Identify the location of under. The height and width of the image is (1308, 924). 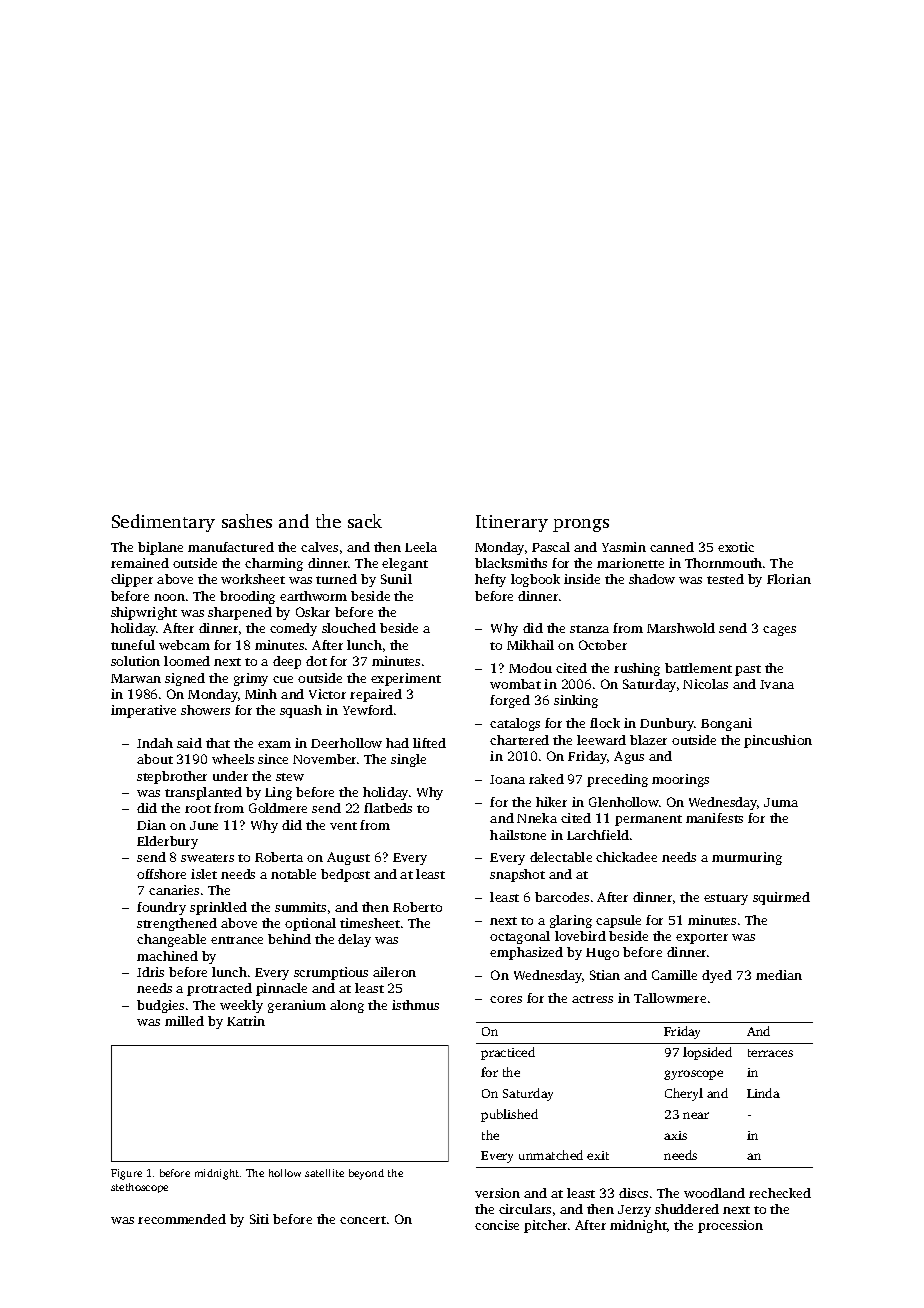
(230, 776).
